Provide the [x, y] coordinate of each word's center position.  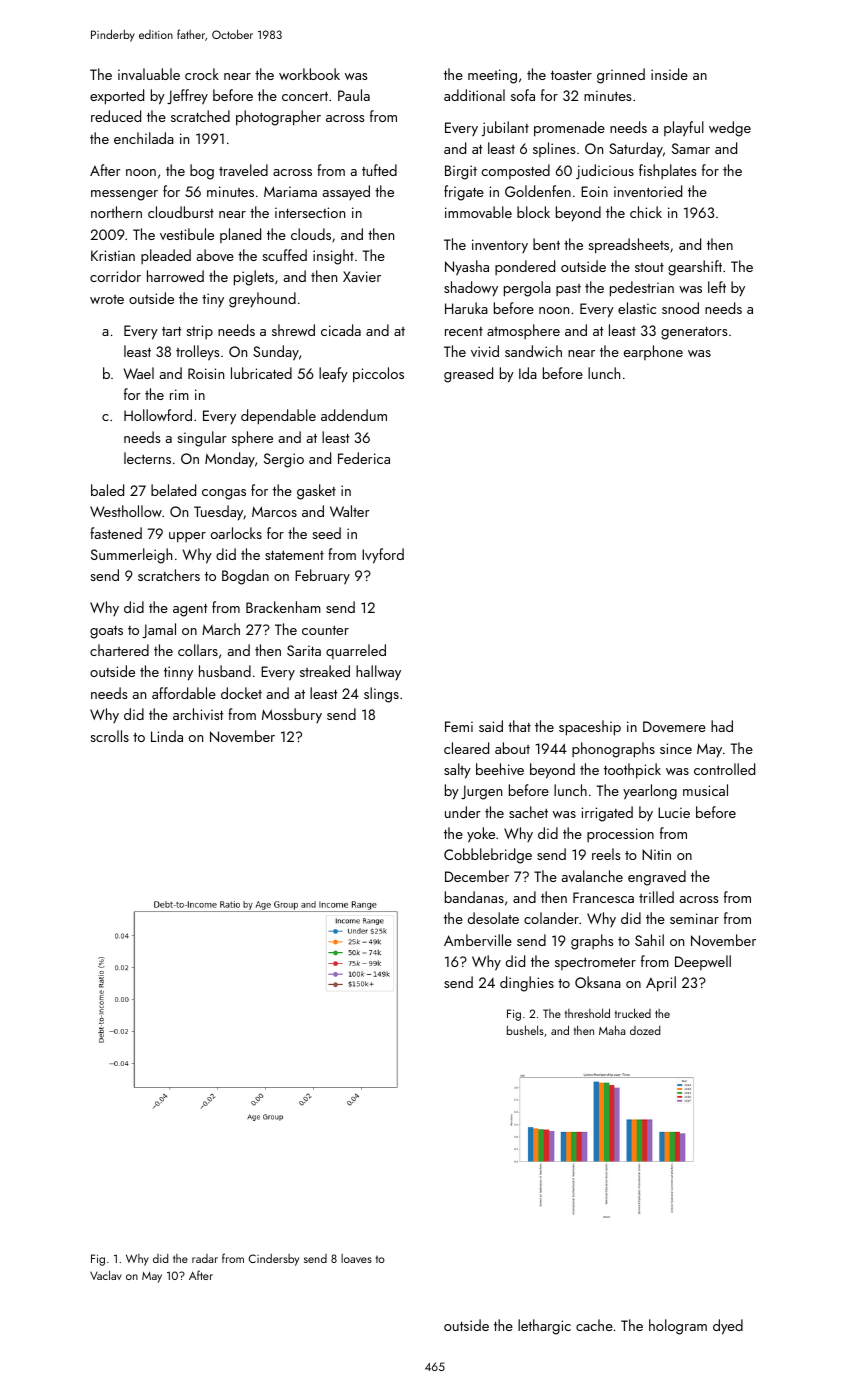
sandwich [533, 351]
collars [198, 650]
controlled [724, 769]
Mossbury [292, 715]
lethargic [544, 1327]
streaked [325, 671]
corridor [115, 276]
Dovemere [674, 726]
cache [594, 1325]
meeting [492, 76]
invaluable [149, 74]
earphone [653, 352]
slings [381, 695]
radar [205, 1258]
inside [669, 74]
